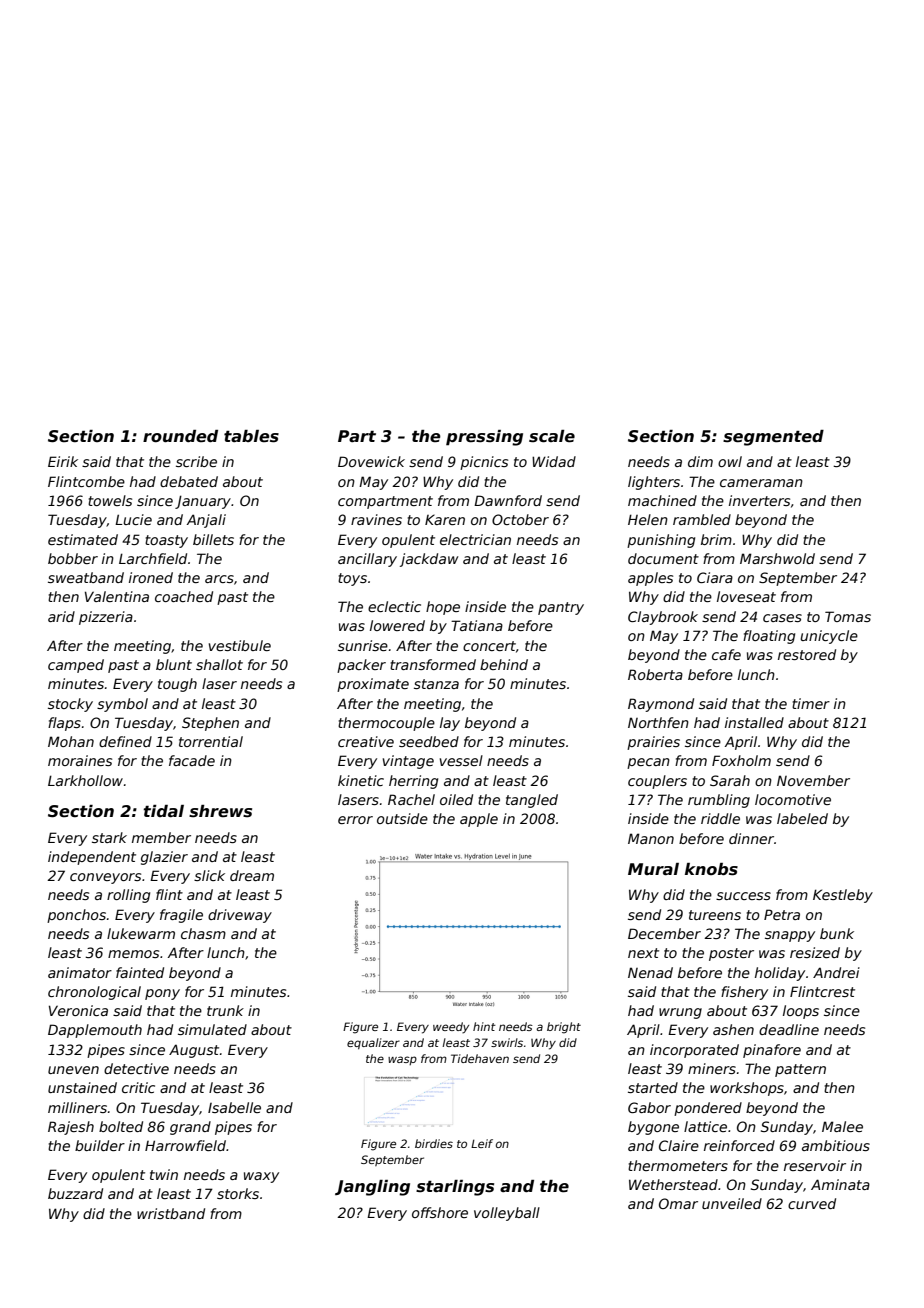  I want to click on poster, so click(731, 954).
